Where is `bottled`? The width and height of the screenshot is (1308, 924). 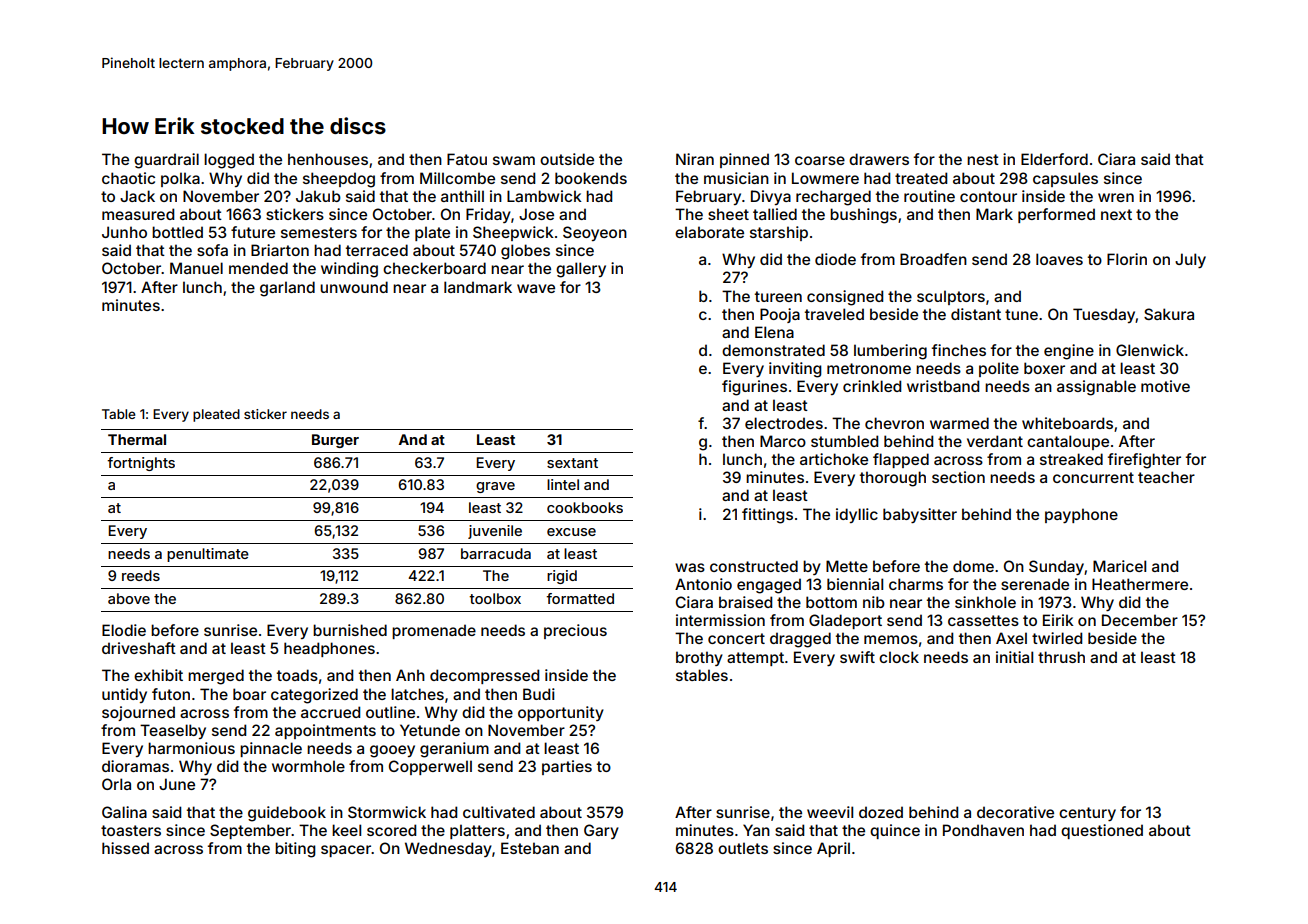 bottled is located at coordinates (177, 232).
